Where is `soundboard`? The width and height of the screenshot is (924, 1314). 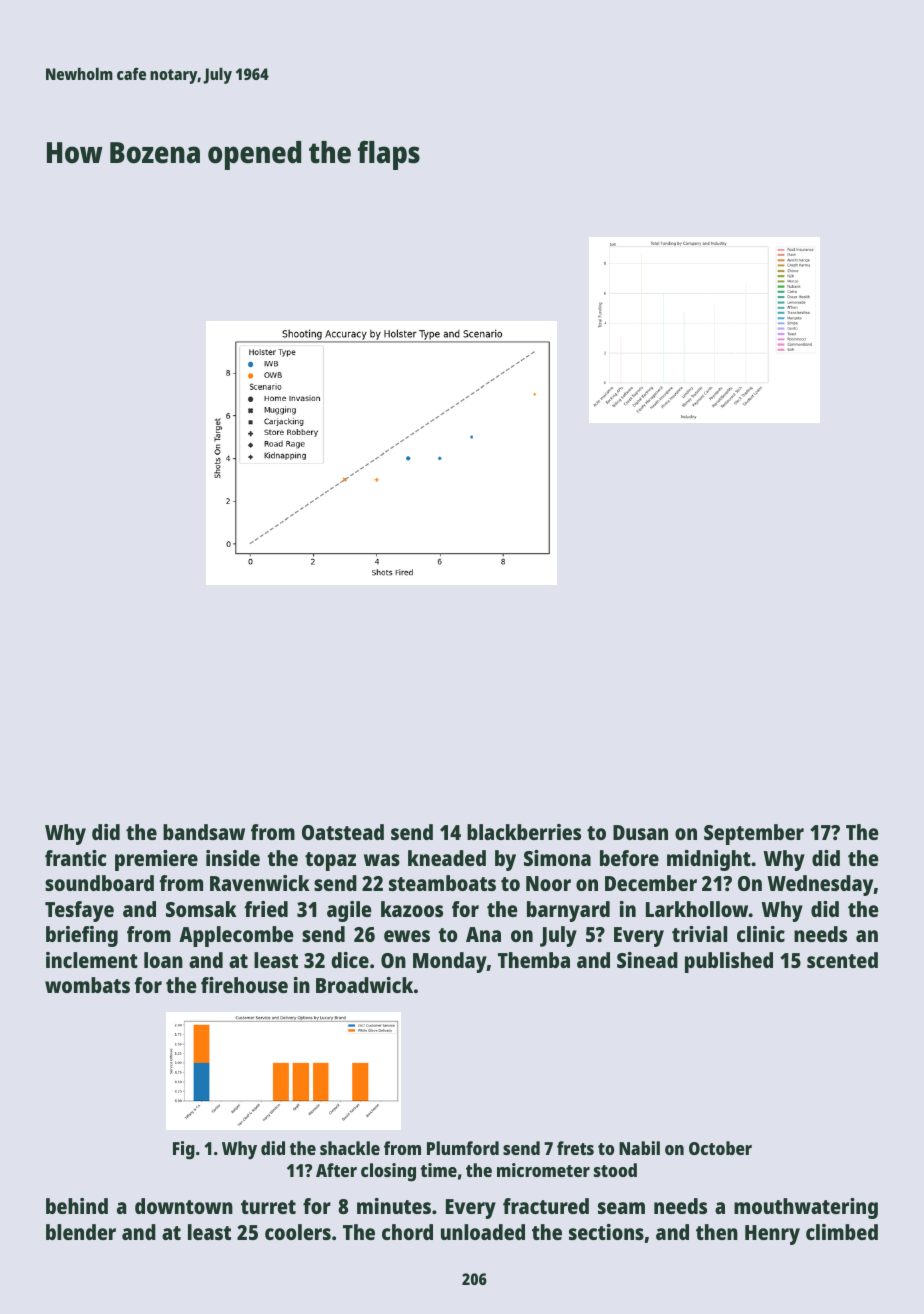 soundboard is located at coordinates (99, 883).
